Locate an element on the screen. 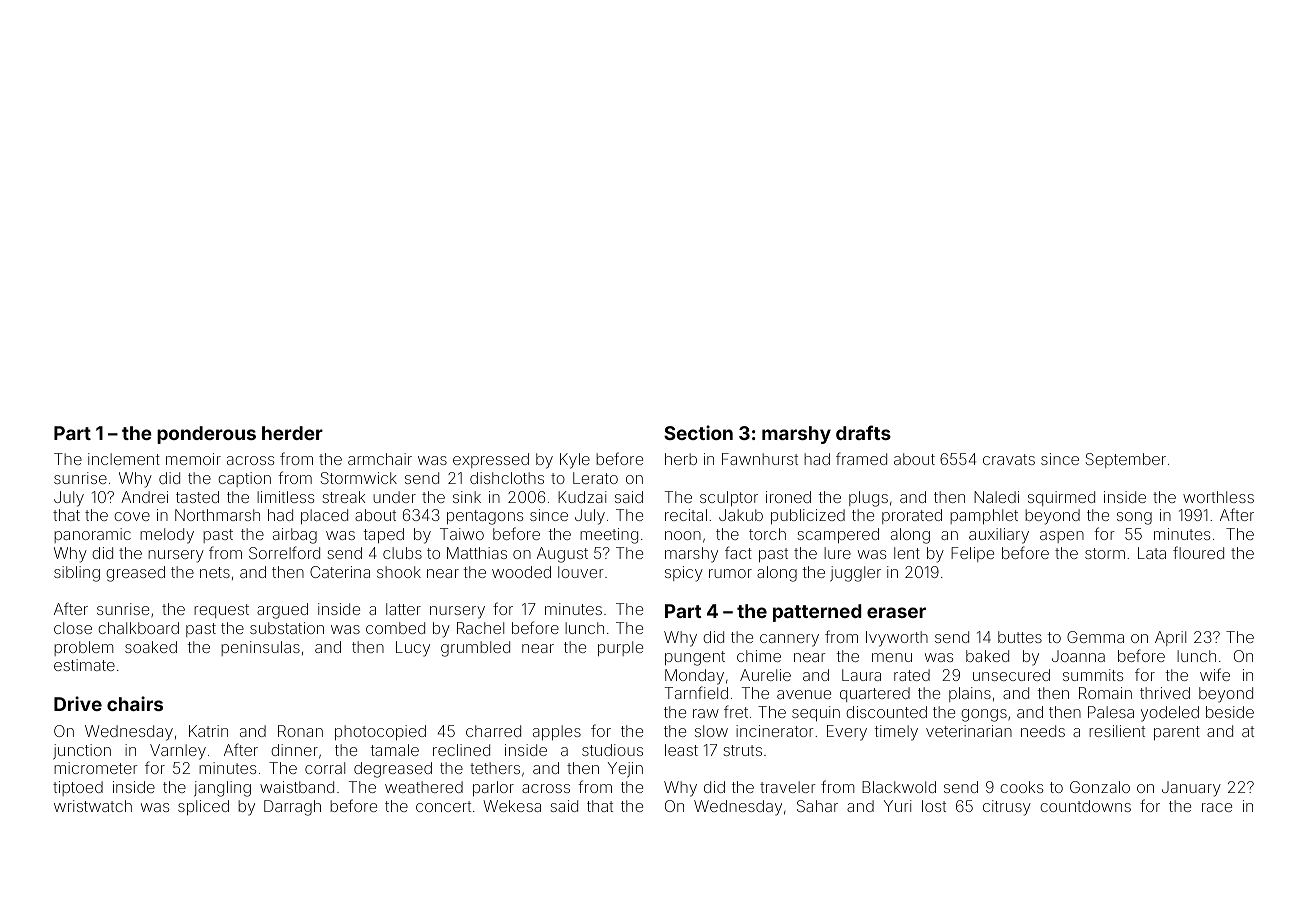  aspen is located at coordinates (1062, 537).
